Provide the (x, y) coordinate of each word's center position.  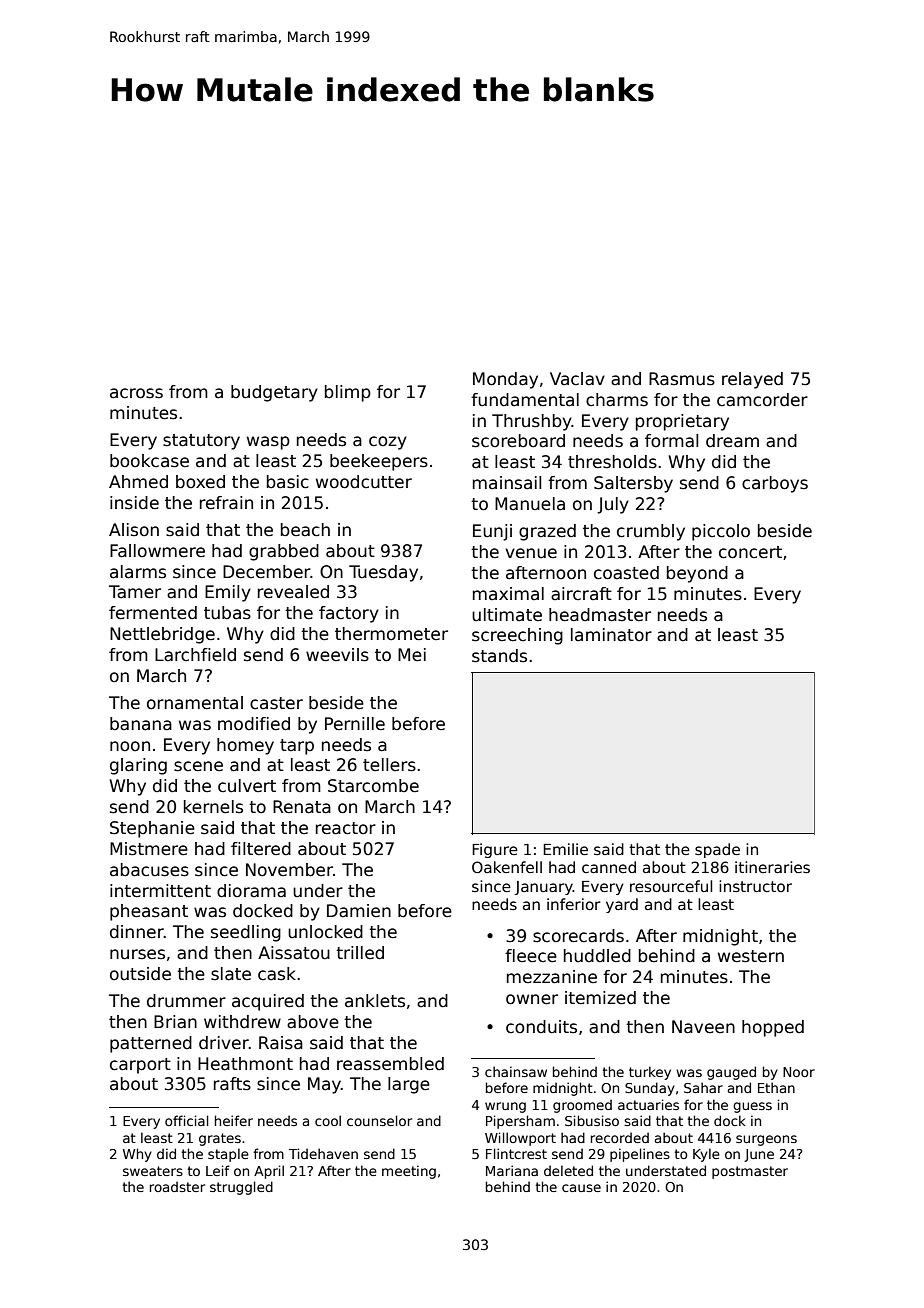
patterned (151, 1044)
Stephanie (152, 829)
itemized (600, 998)
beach (305, 530)
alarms (138, 572)
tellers (389, 765)
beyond (697, 574)
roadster (177, 1186)
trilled (360, 953)
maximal (508, 594)
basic (288, 482)
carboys (775, 484)
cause (581, 1188)
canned (609, 867)
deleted (568, 1170)
